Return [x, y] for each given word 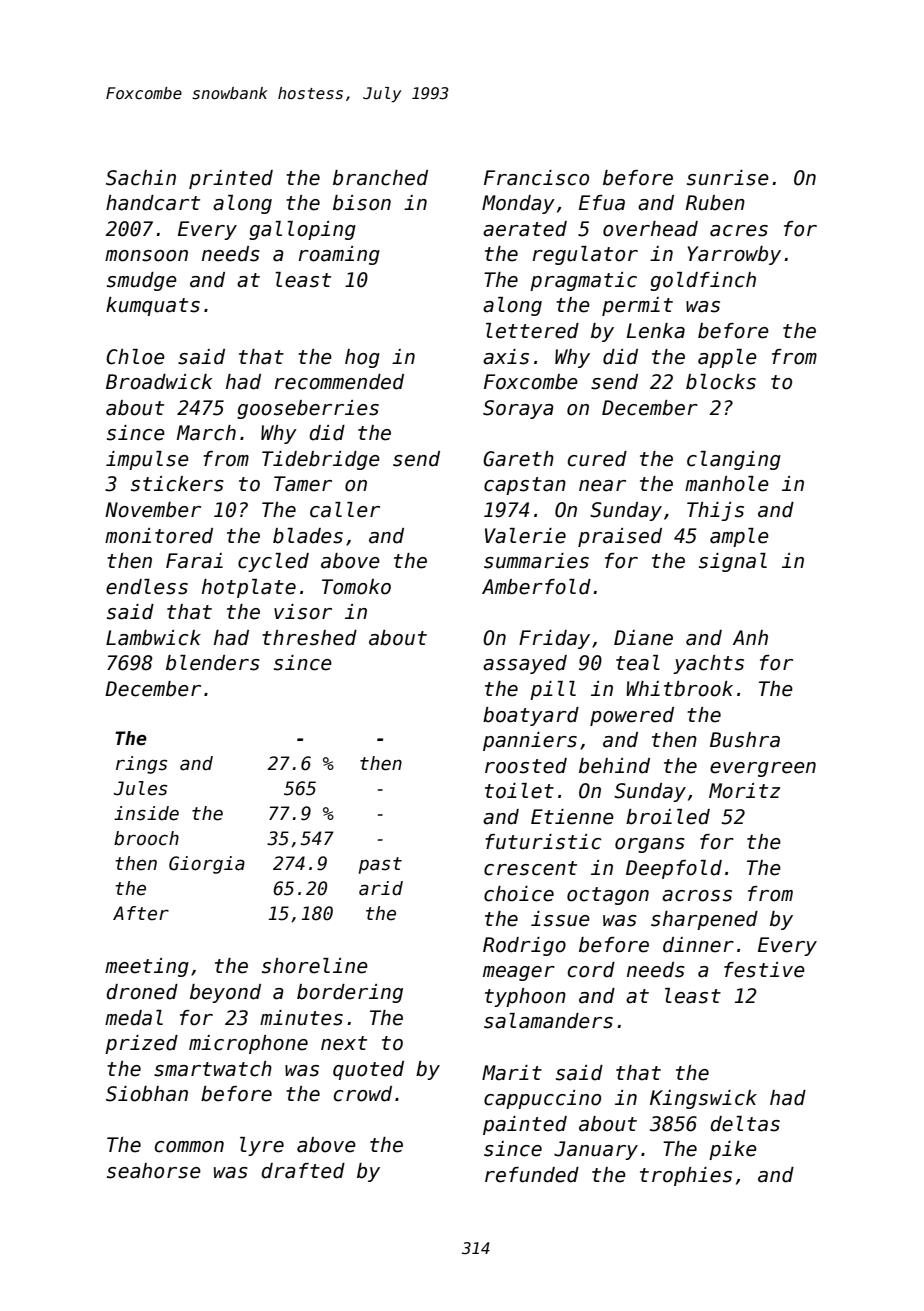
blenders [213, 663]
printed [231, 179]
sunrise [728, 178]
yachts [708, 664]
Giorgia [207, 865]
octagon [608, 896]
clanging [734, 460]
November [153, 510]
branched [380, 178]
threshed [309, 638]
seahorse [154, 1171]
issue [560, 919]
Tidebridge [321, 460]
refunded [532, 1175]
